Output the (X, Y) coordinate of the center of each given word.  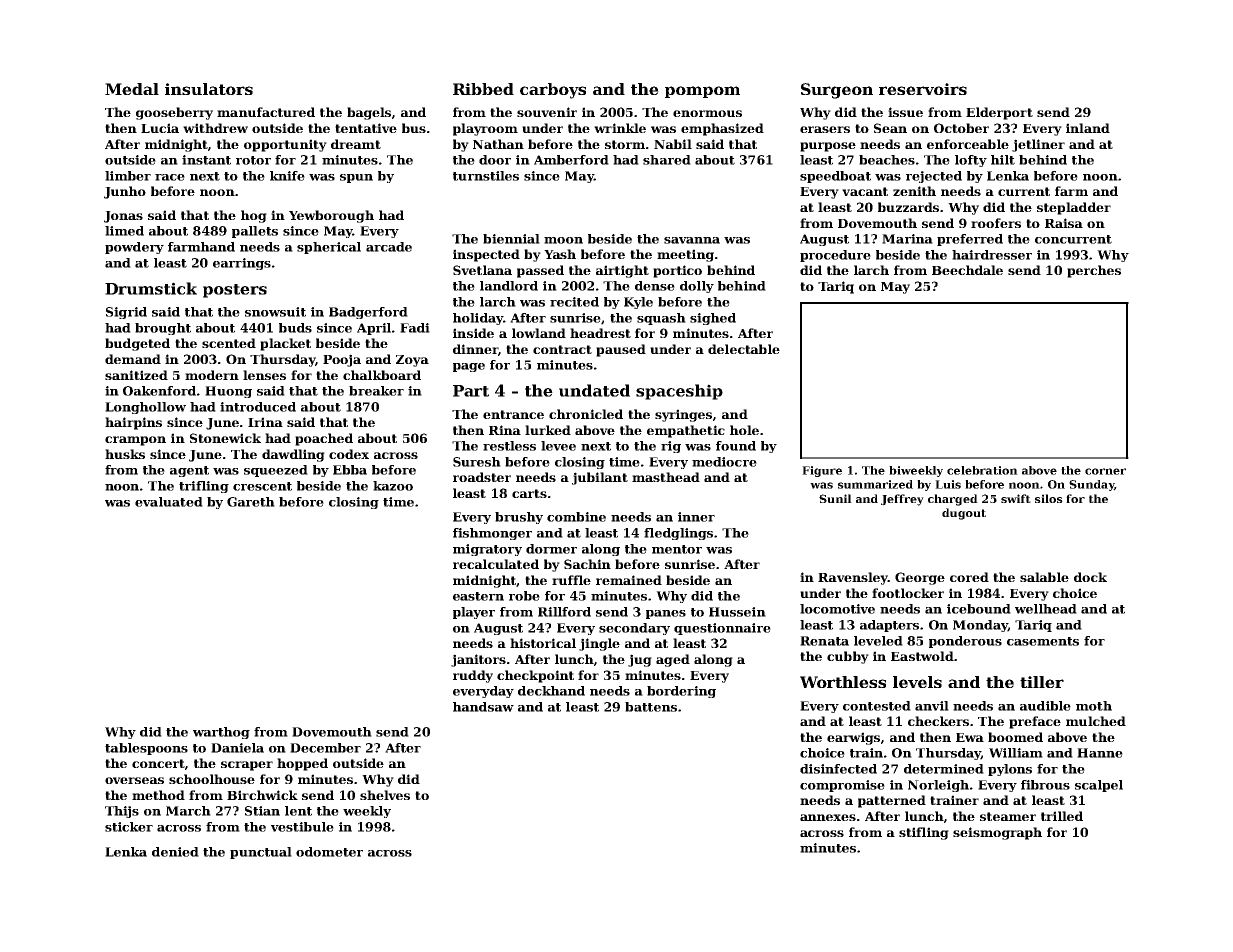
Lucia (160, 128)
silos (1049, 498)
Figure (822, 471)
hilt (1003, 160)
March (188, 811)
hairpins (133, 423)
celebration (982, 470)
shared (667, 160)
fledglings (678, 534)
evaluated (169, 502)
